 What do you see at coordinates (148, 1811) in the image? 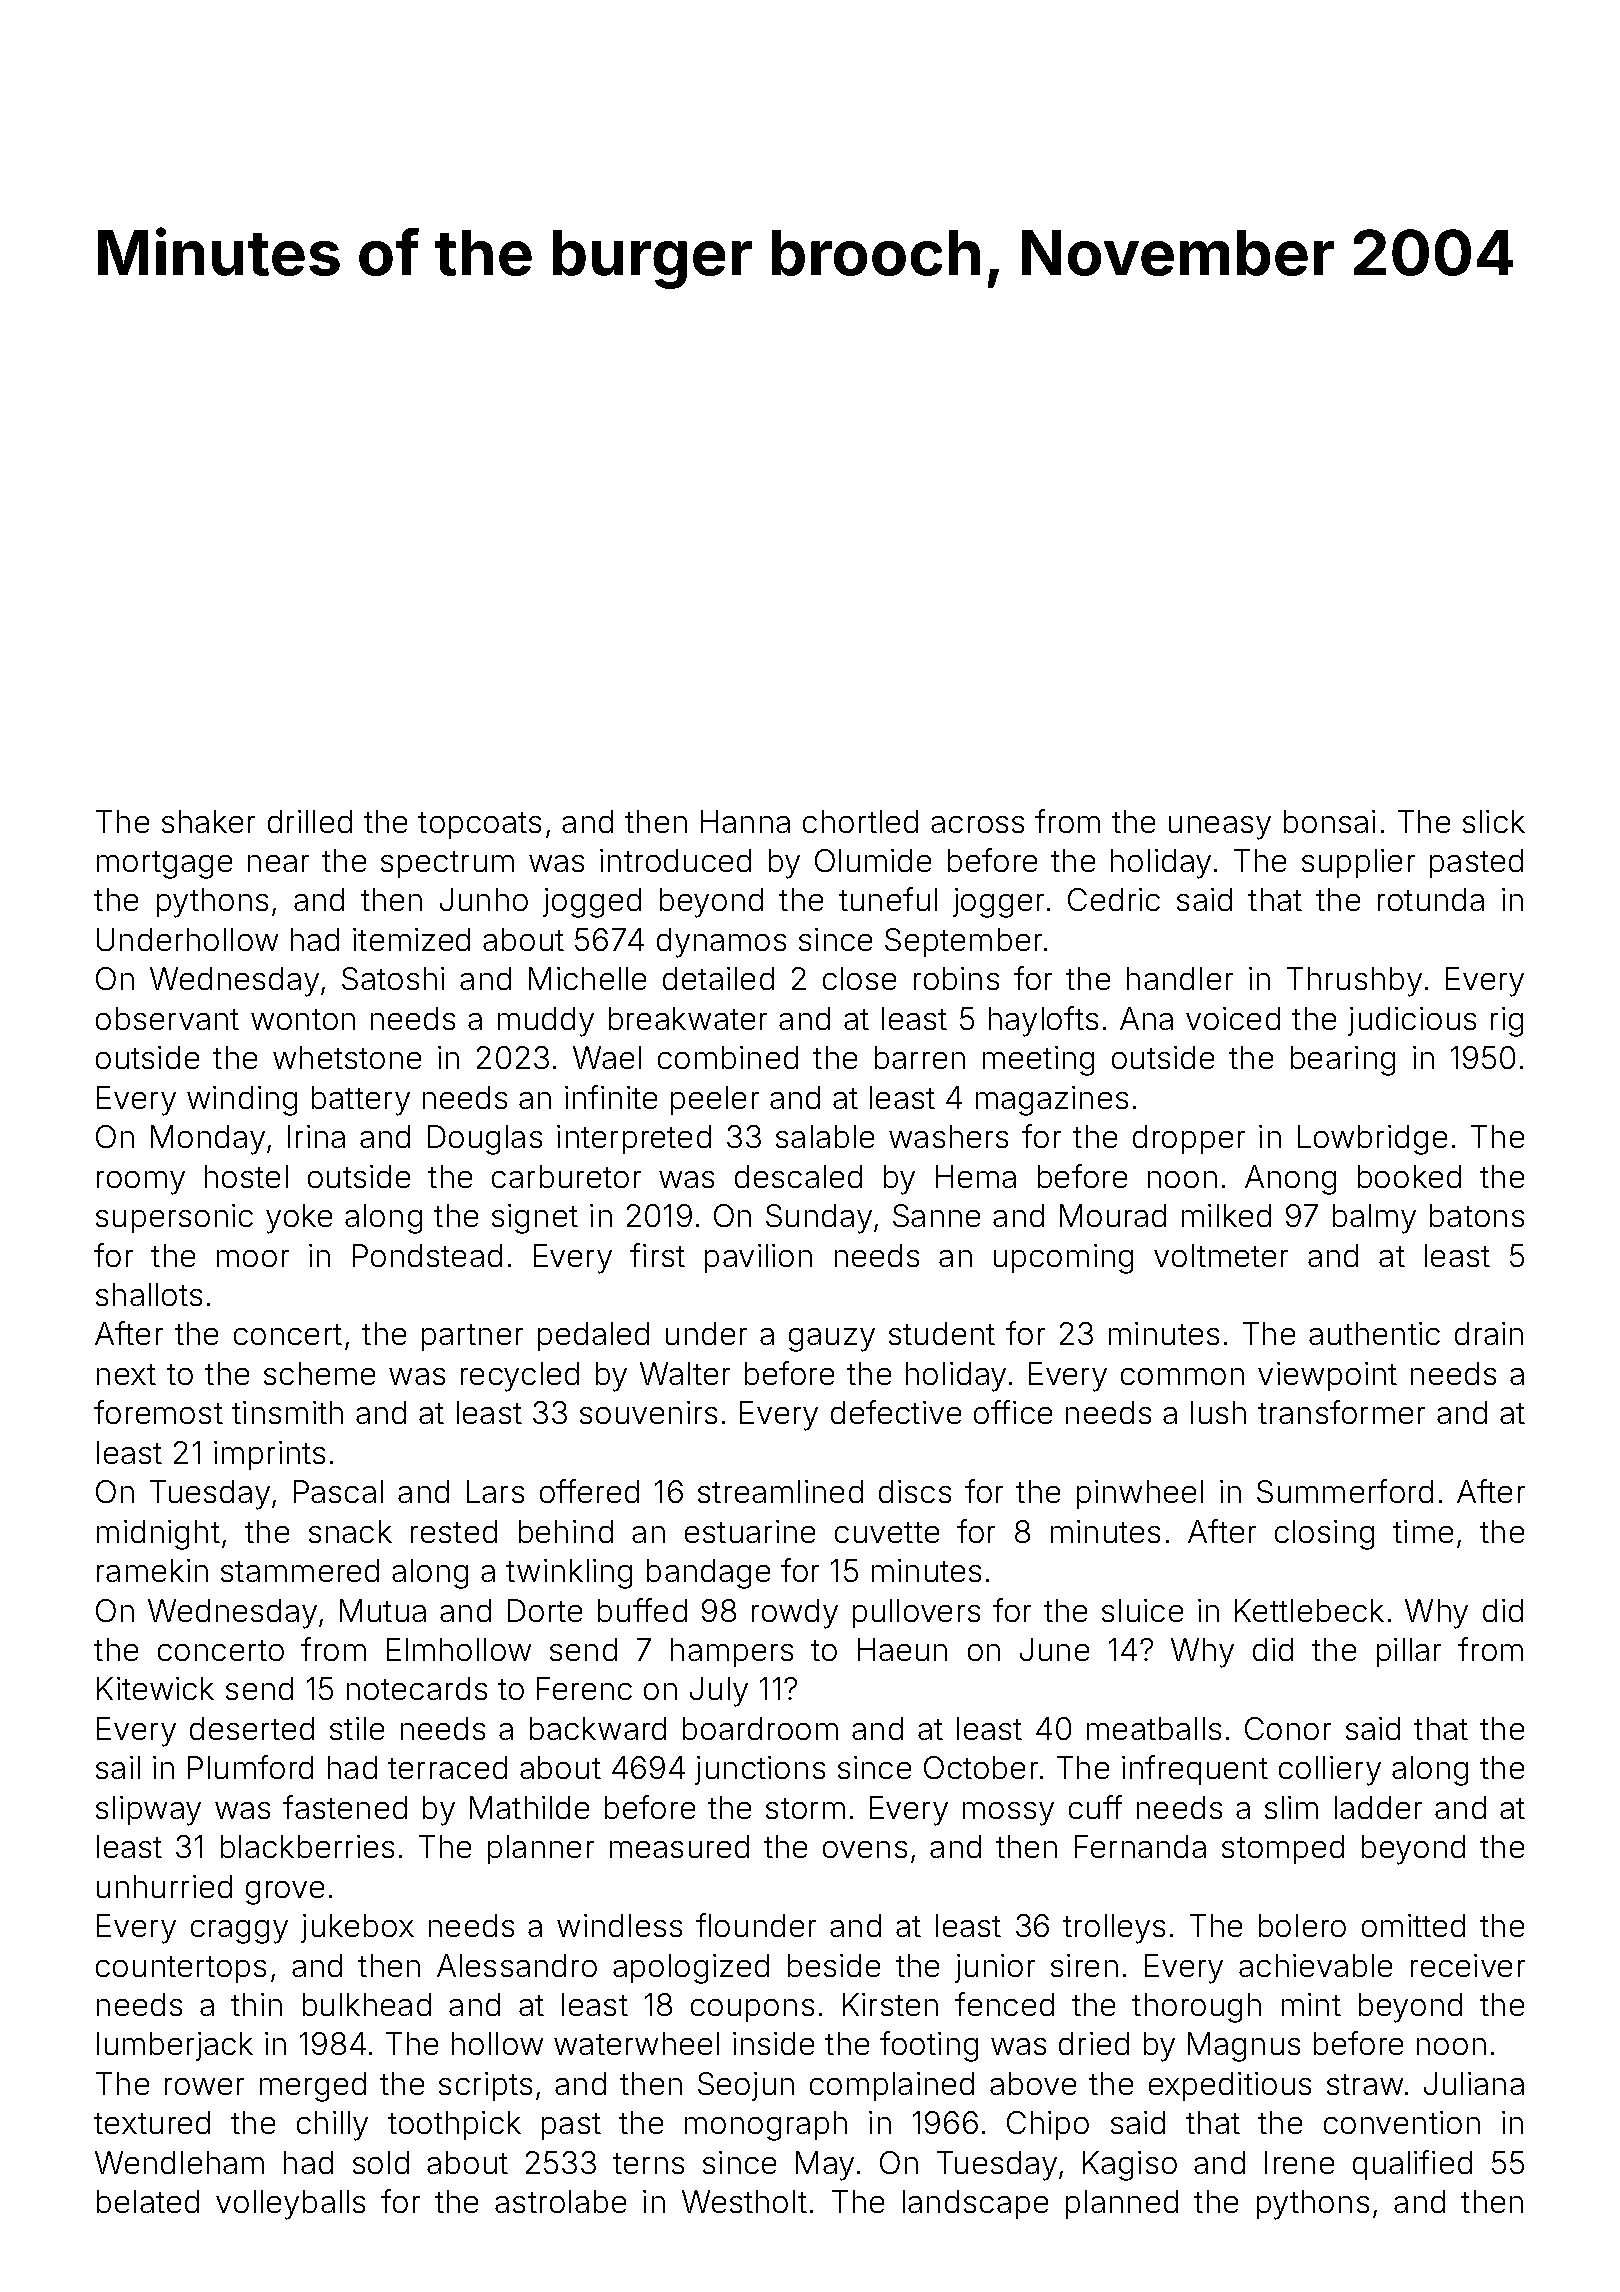
I see `slipway` at bounding box center [148, 1811].
